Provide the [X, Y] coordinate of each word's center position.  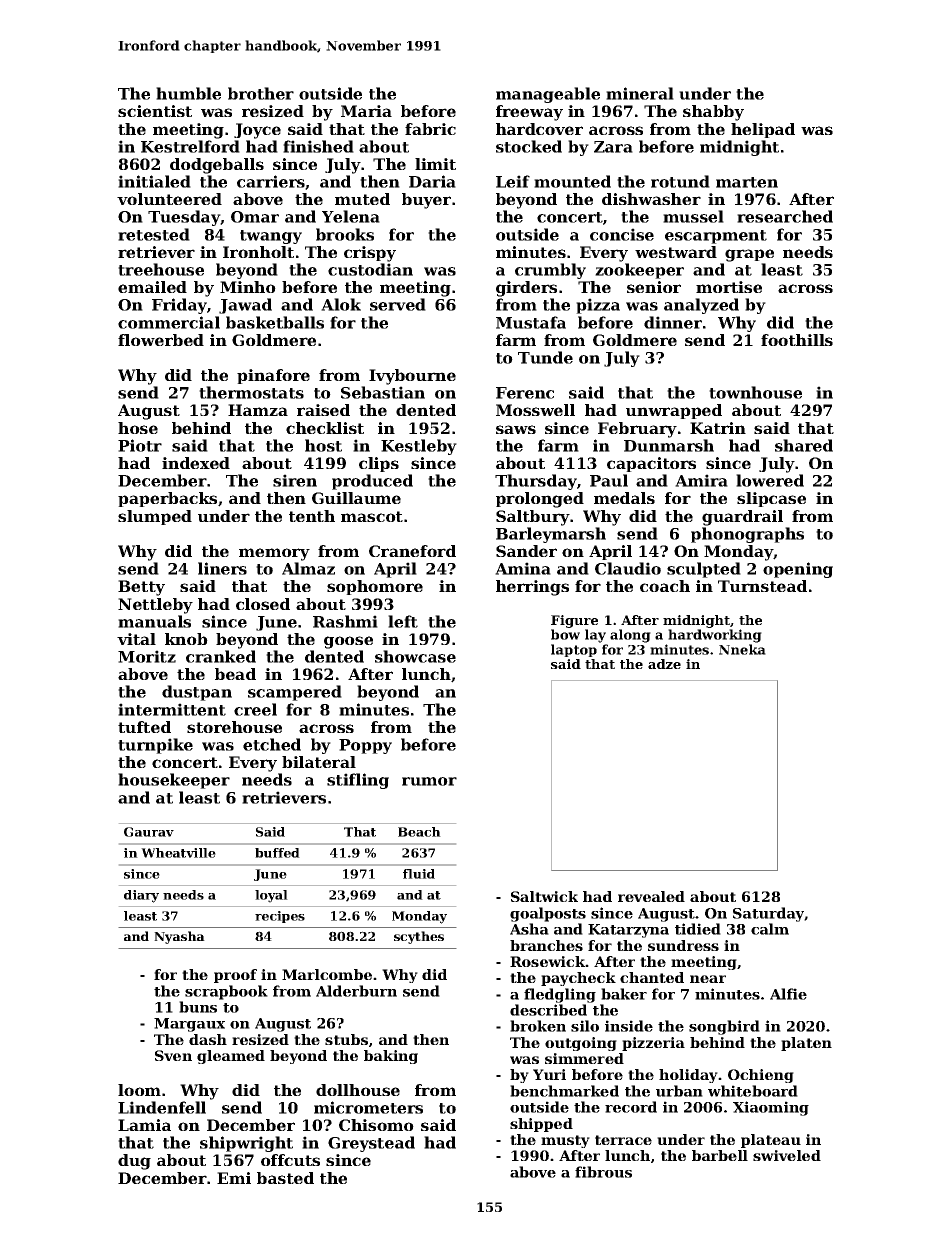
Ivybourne [412, 377]
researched [785, 216]
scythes [419, 937]
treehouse [161, 269]
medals [624, 498]
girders [526, 289]
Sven [173, 1055]
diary [141, 896]
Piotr [140, 445]
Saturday [768, 914]
